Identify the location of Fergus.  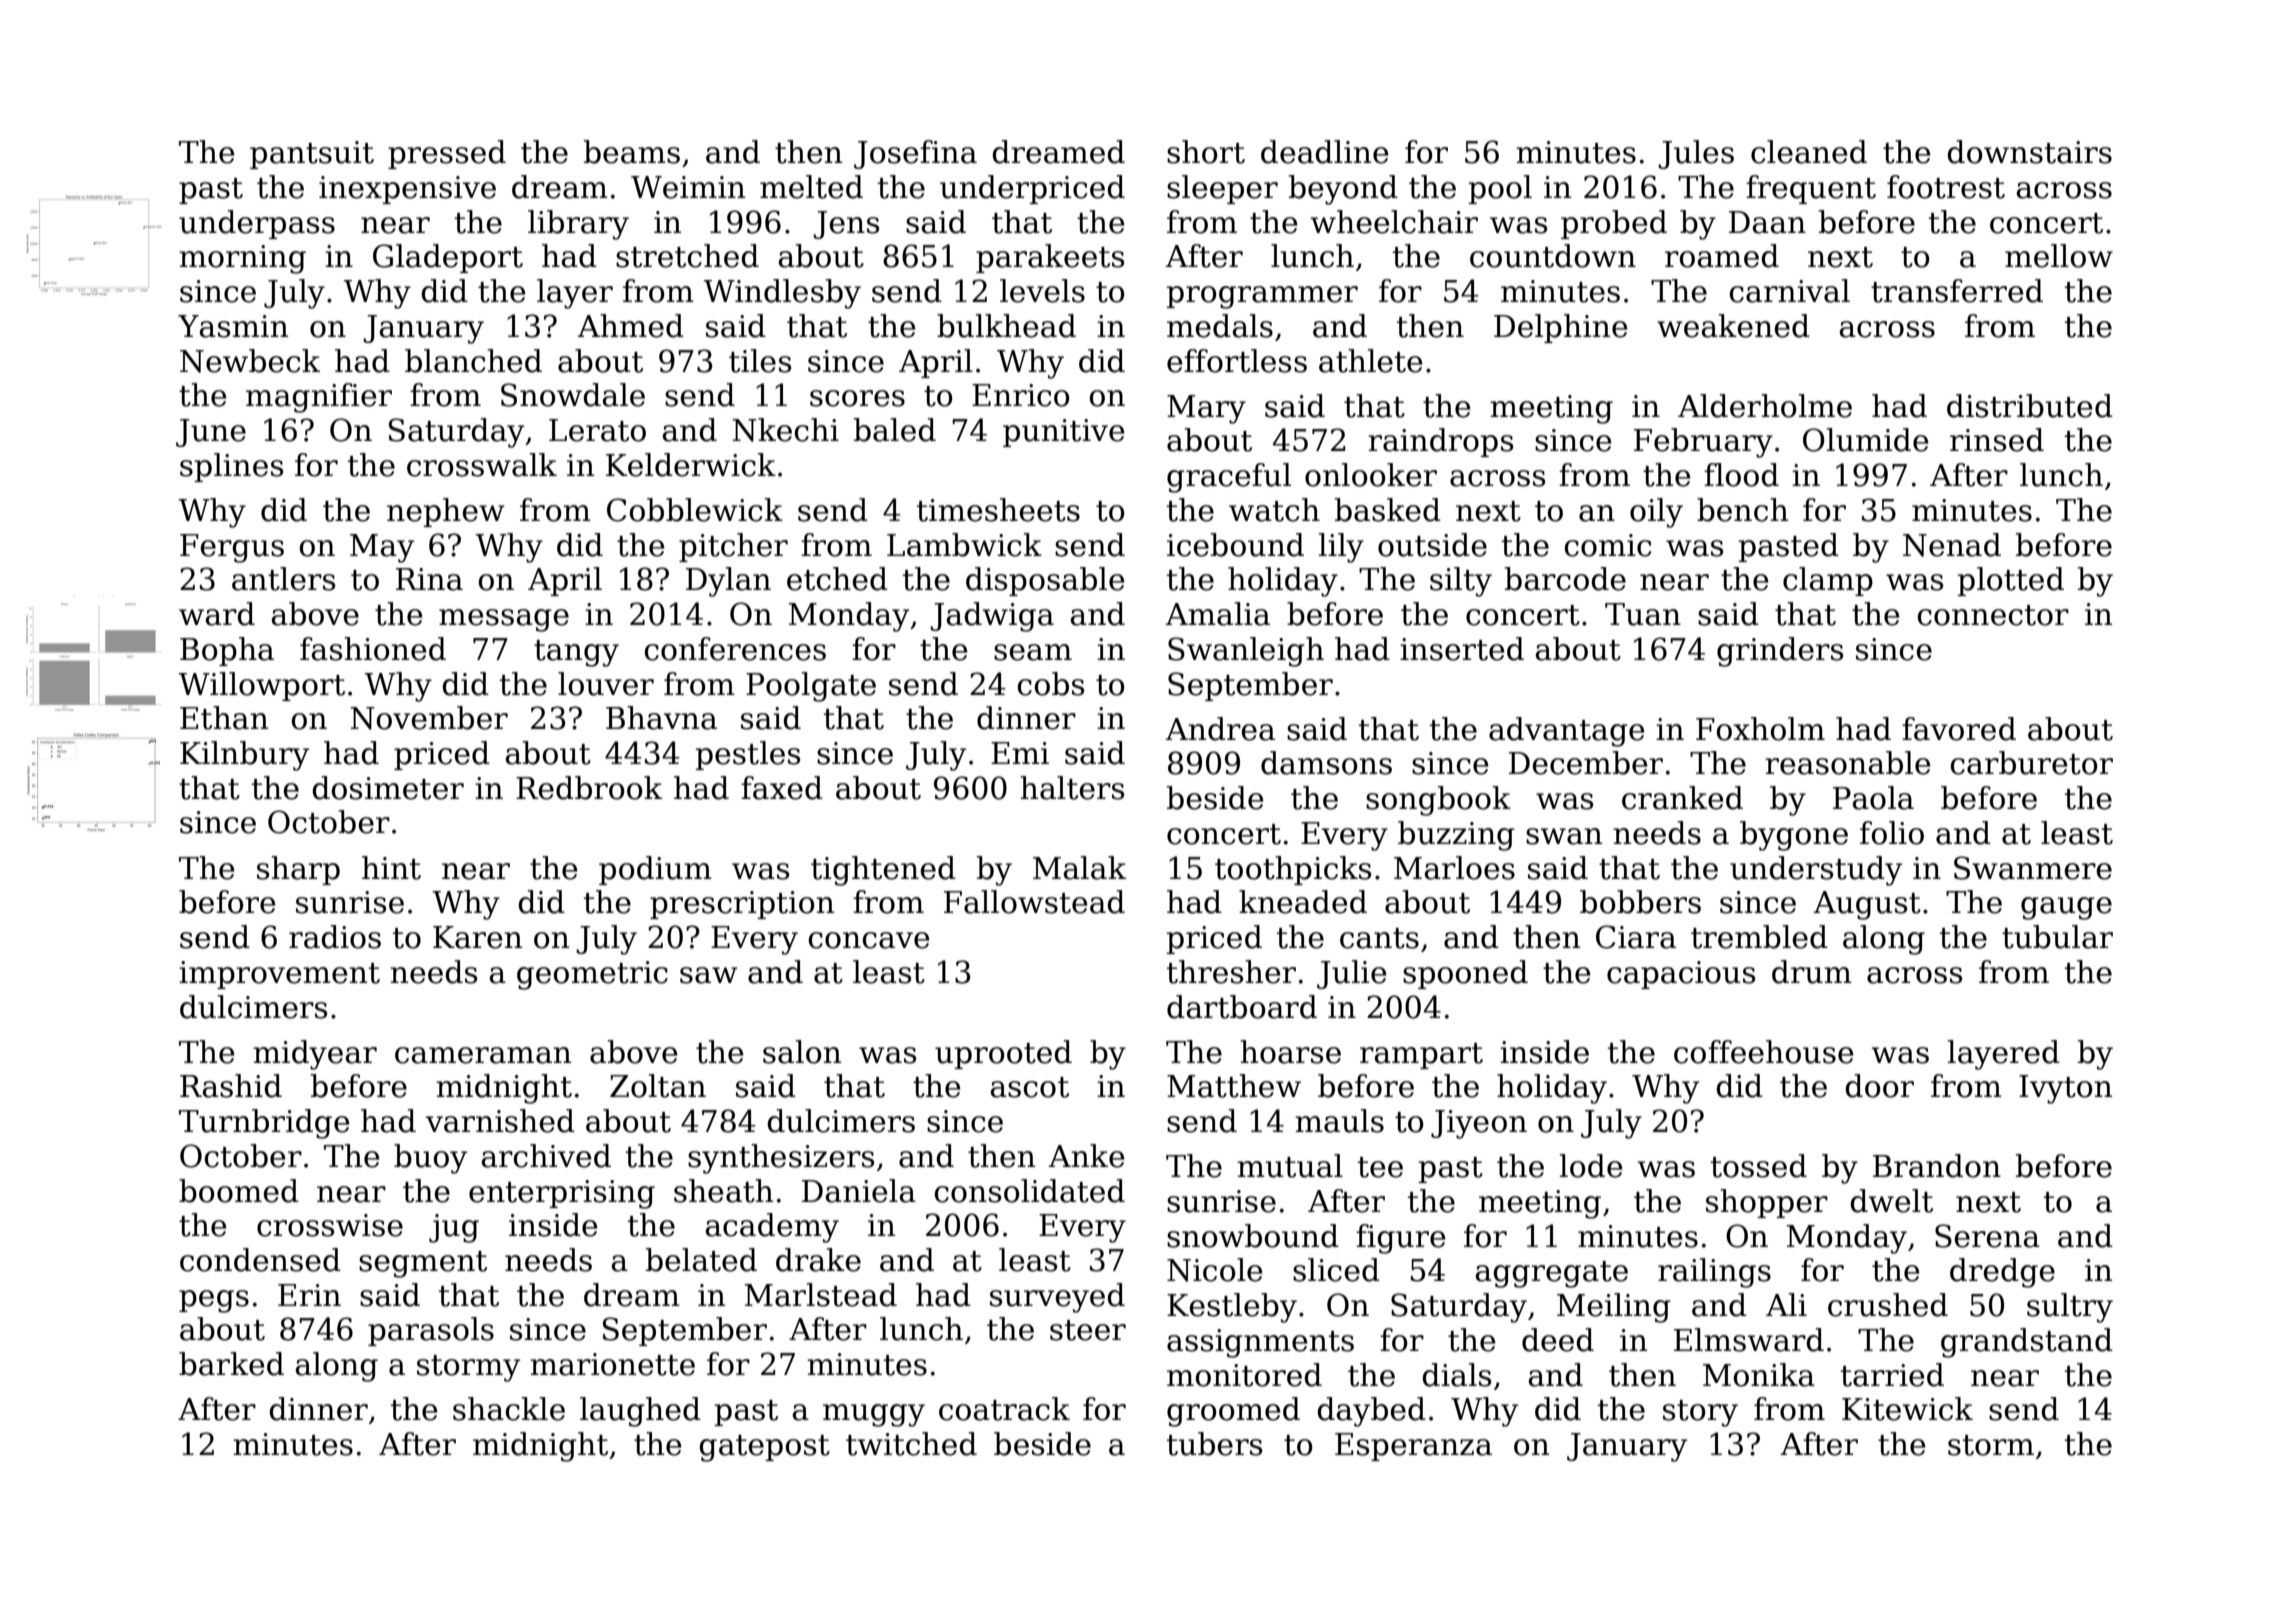
(232, 548).
